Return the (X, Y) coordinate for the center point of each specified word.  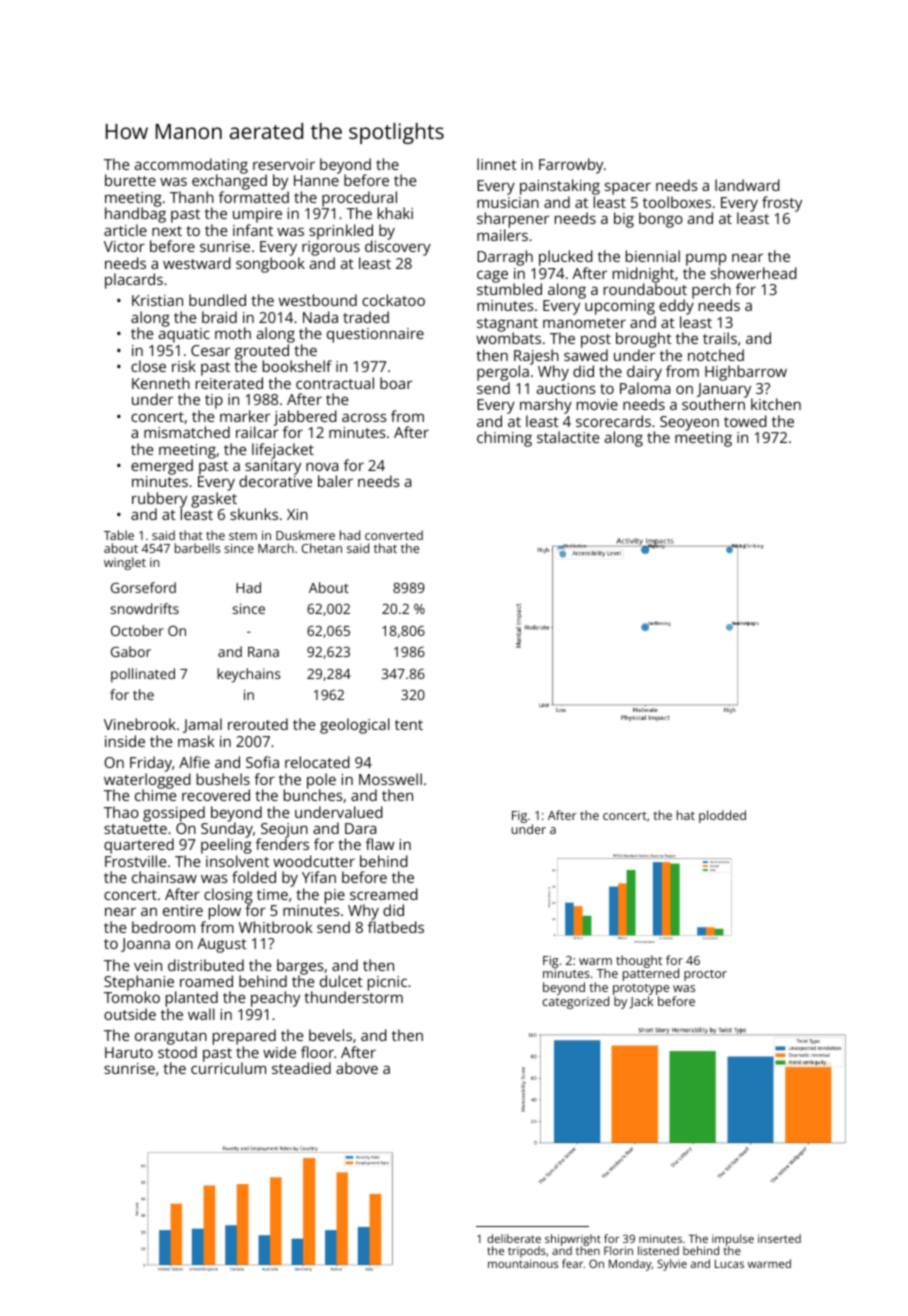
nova (322, 466)
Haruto (129, 1052)
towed (745, 421)
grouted (263, 352)
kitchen (776, 404)
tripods (527, 1252)
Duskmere (305, 535)
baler (335, 481)
